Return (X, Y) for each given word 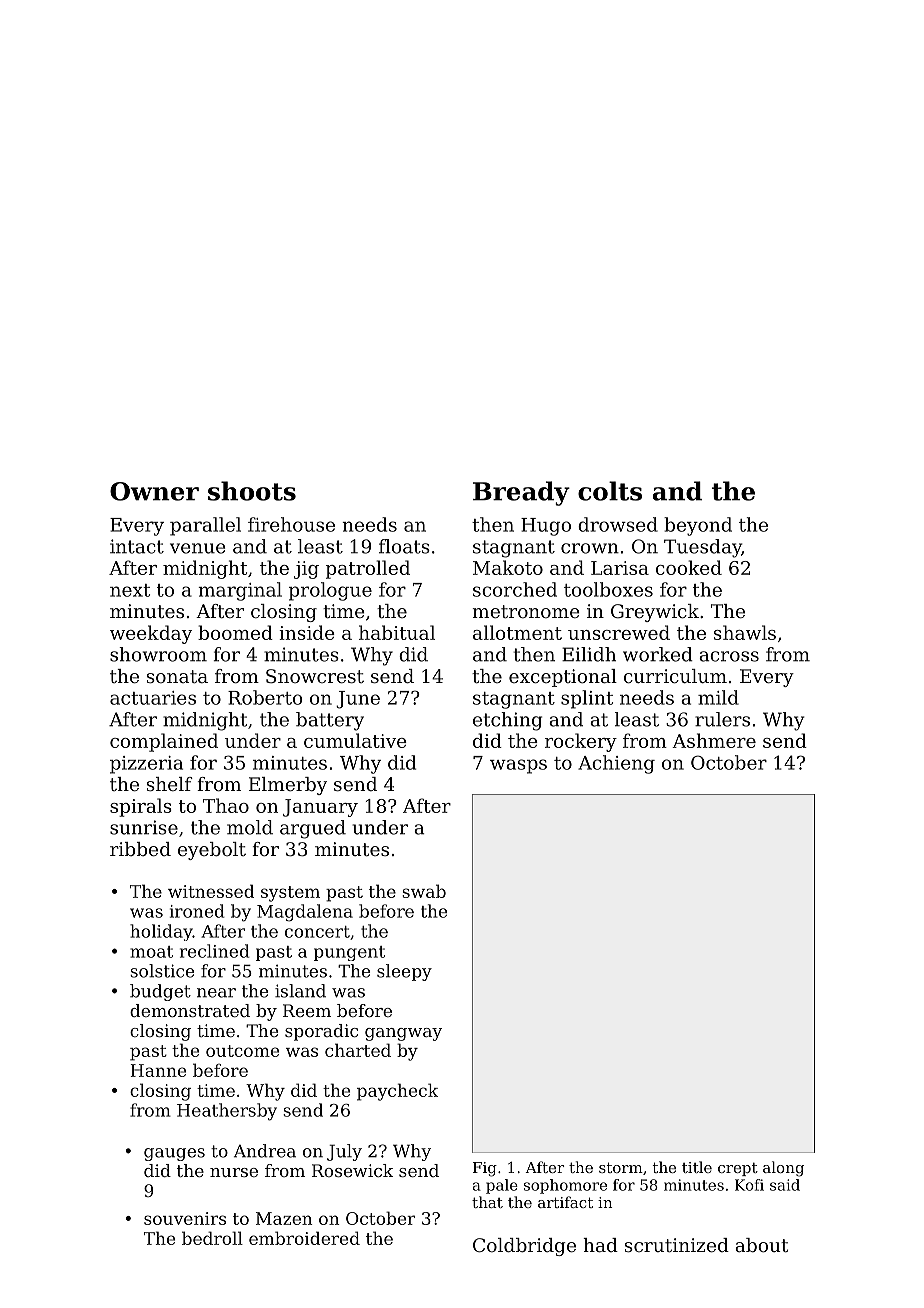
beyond (698, 526)
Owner (154, 491)
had (600, 1245)
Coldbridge (524, 1247)
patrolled (368, 569)
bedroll (212, 1238)
